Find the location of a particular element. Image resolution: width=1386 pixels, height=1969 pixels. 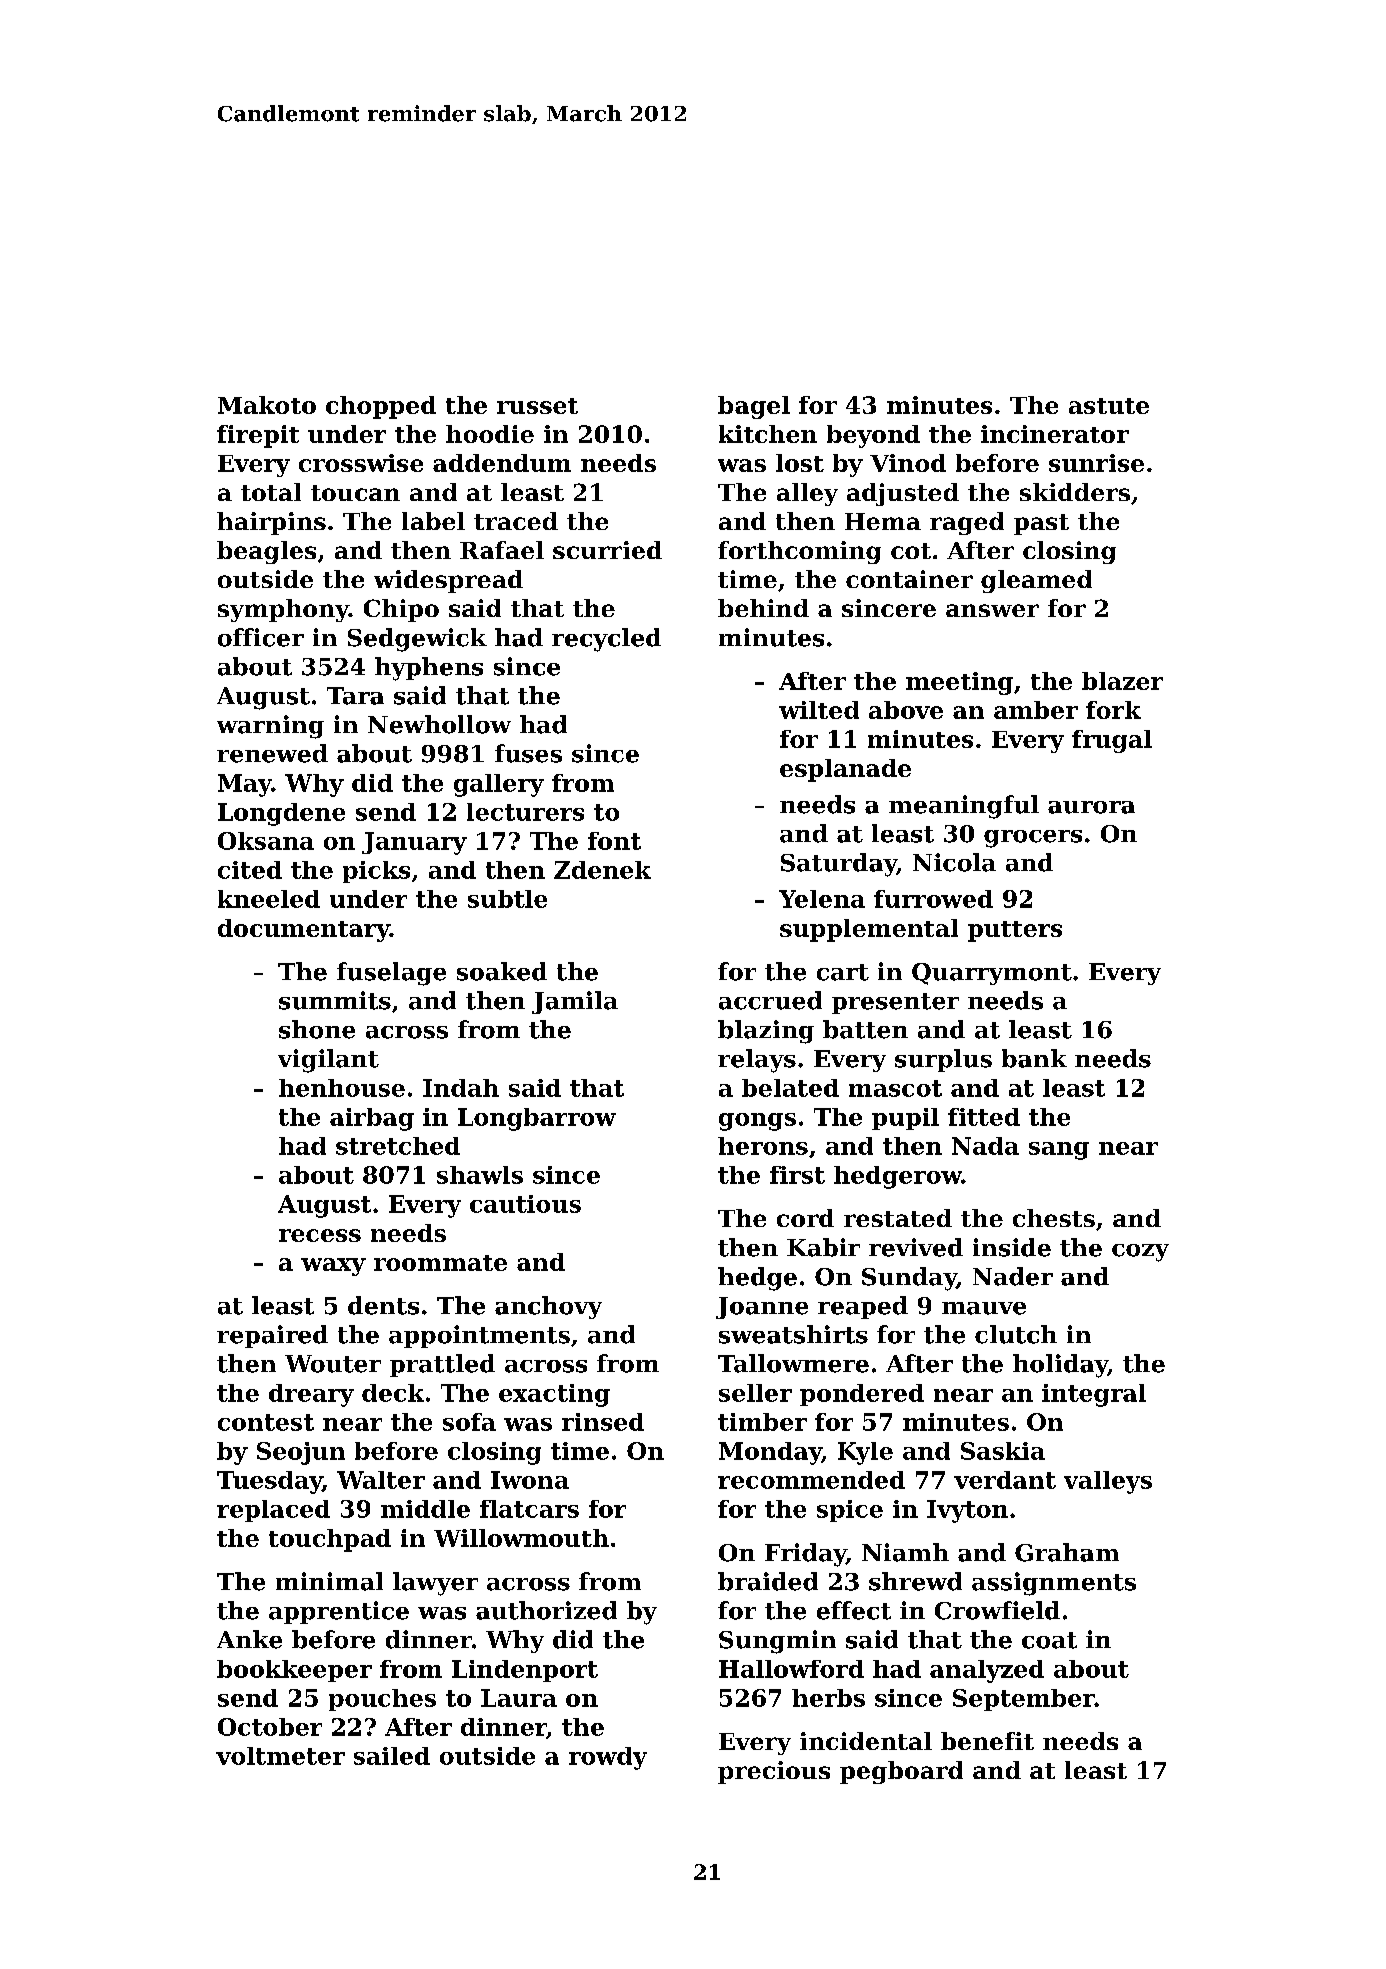

font is located at coordinates (614, 841).
